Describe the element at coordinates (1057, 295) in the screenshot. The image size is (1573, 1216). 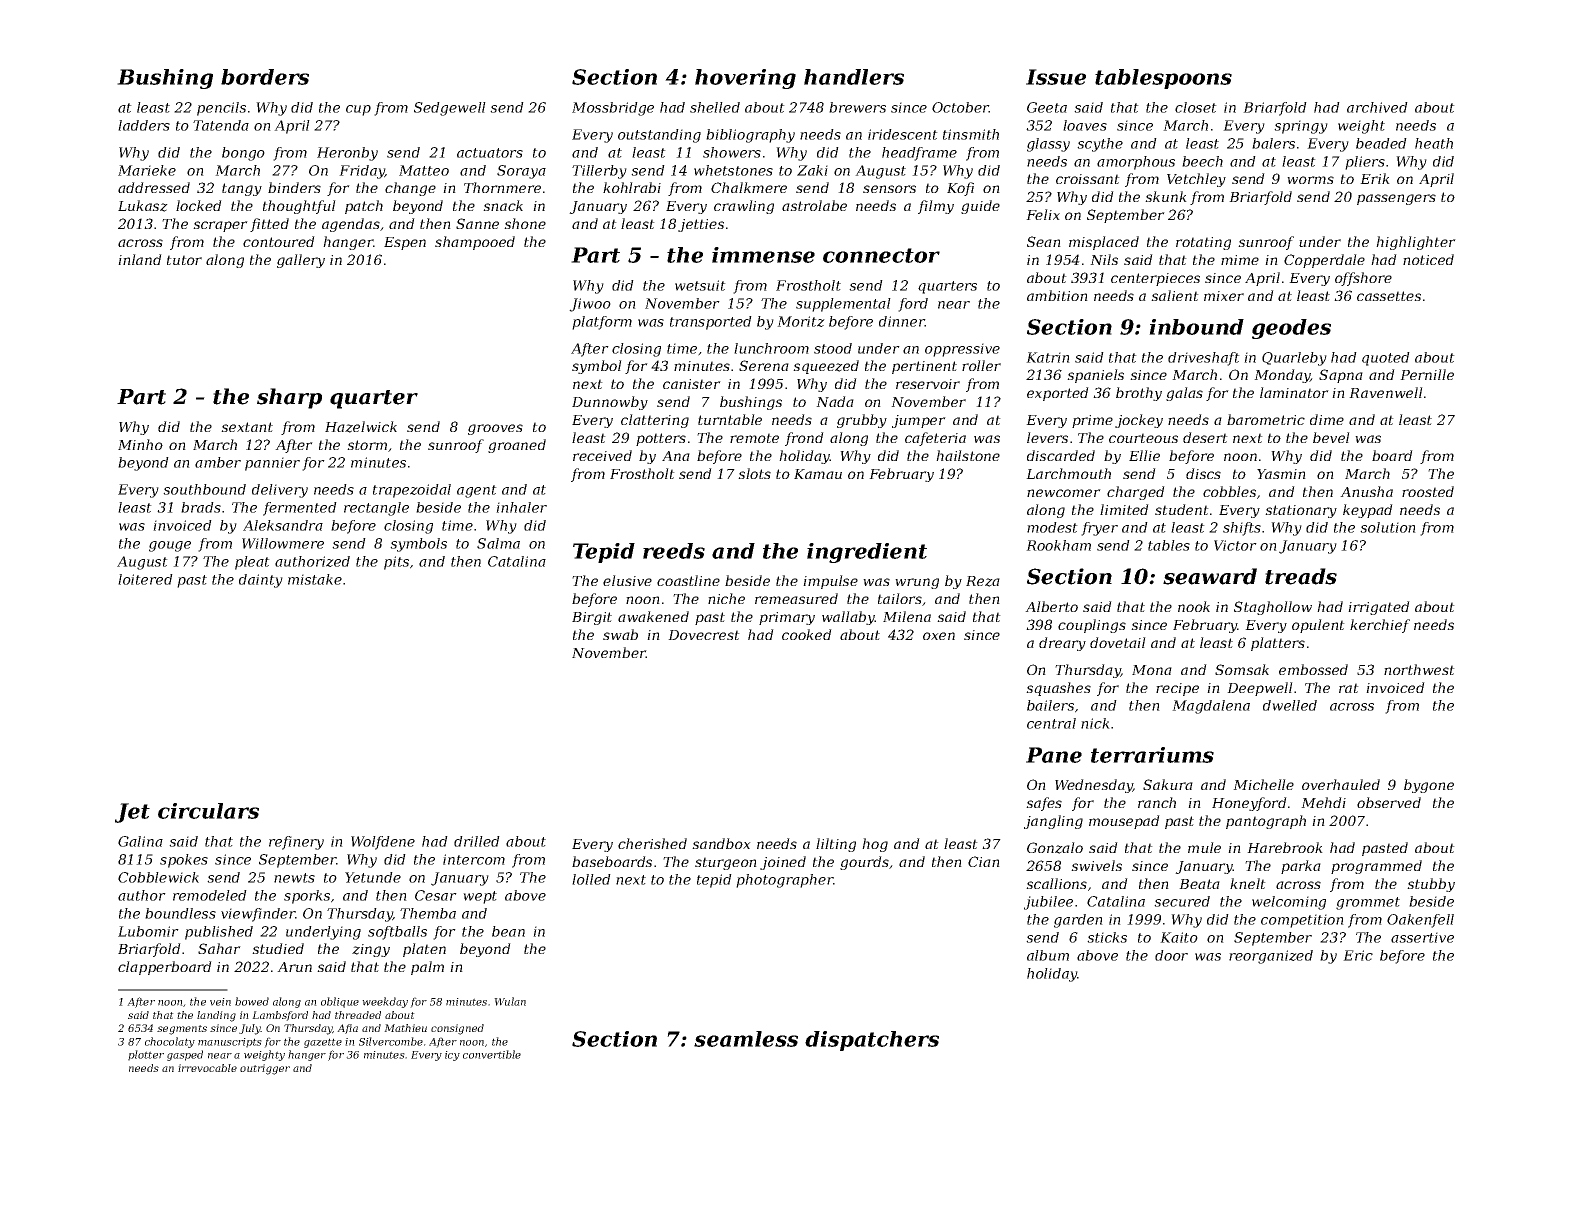
I see `ambition` at that location.
